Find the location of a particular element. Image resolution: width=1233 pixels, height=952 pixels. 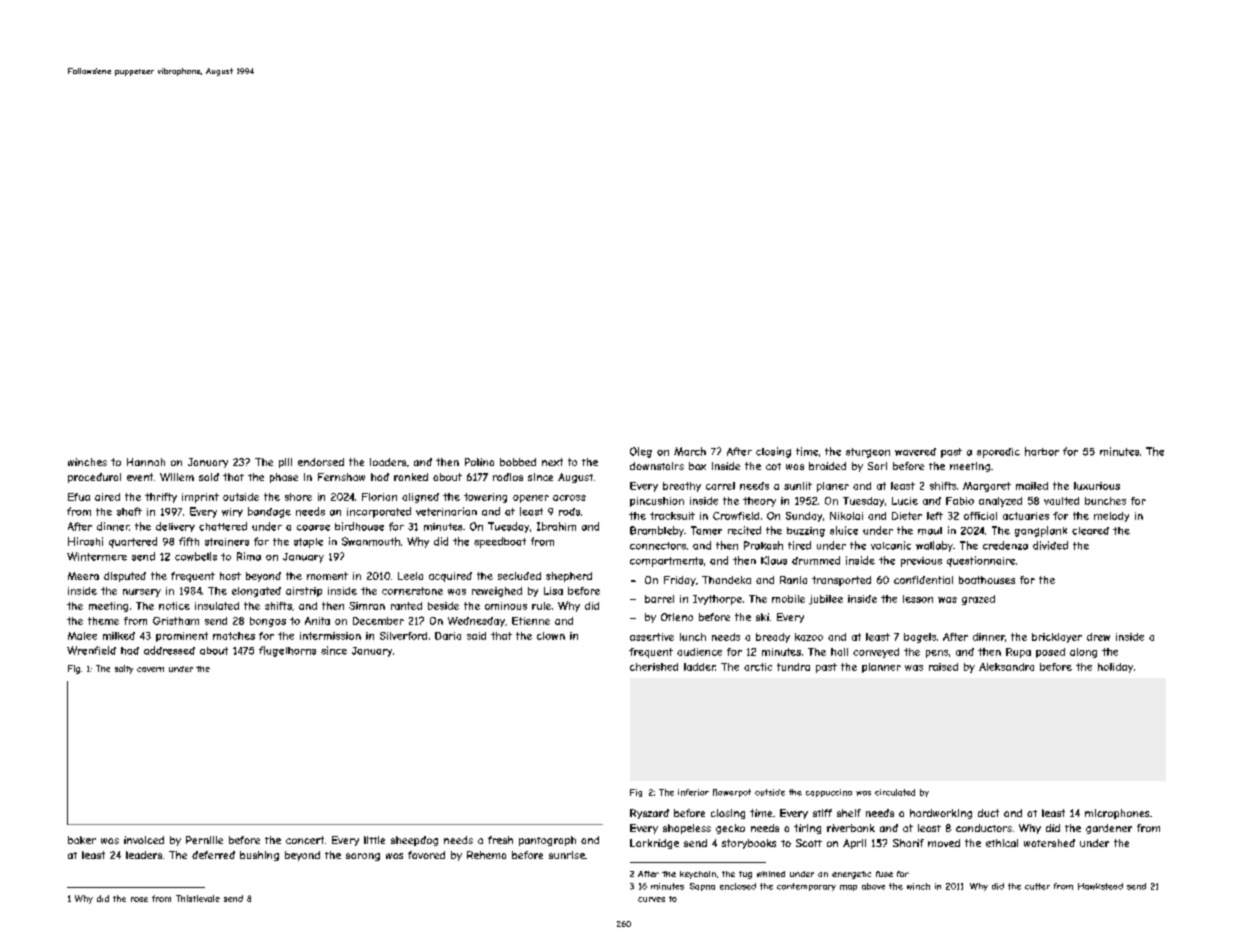

harbor is located at coordinates (1042, 451).
